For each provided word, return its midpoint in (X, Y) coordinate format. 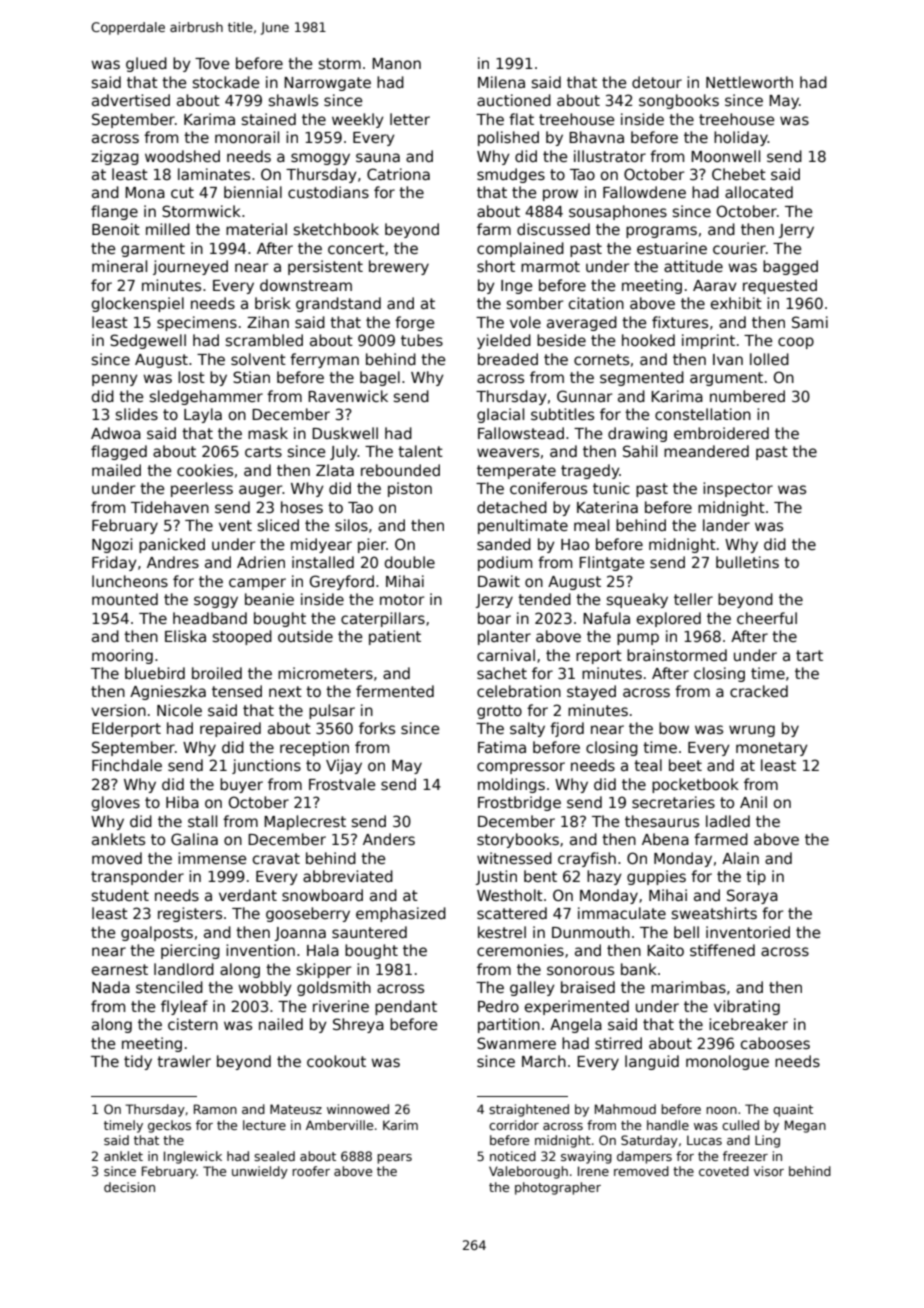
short (496, 266)
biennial (253, 192)
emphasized (401, 914)
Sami (810, 322)
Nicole (179, 710)
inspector (738, 489)
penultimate (523, 526)
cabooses (775, 1043)
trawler (184, 1061)
